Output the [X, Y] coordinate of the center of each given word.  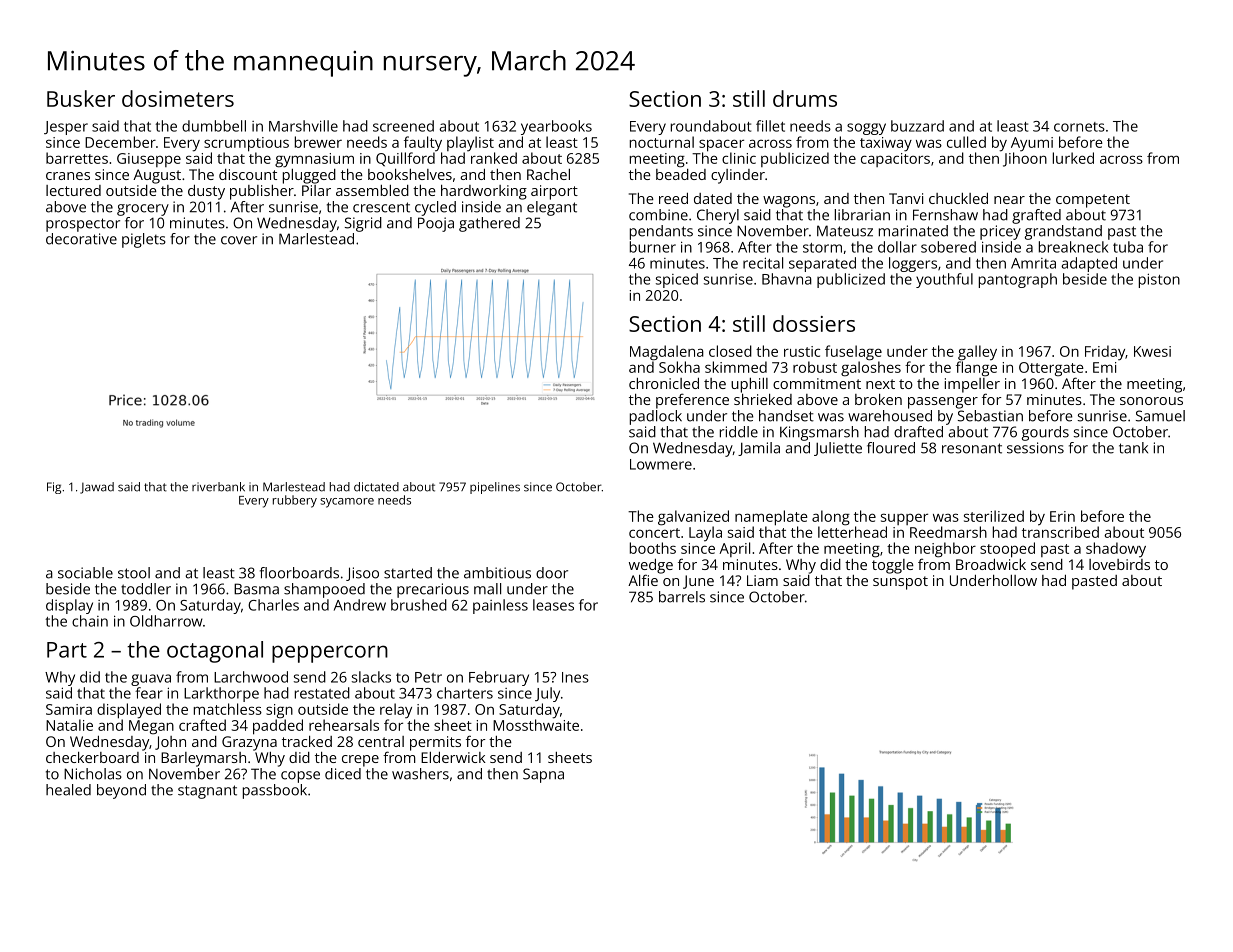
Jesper [66, 128]
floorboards [299, 573]
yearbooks [556, 127]
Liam [762, 580]
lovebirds [1119, 564]
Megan [151, 727]
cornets [1079, 127]
